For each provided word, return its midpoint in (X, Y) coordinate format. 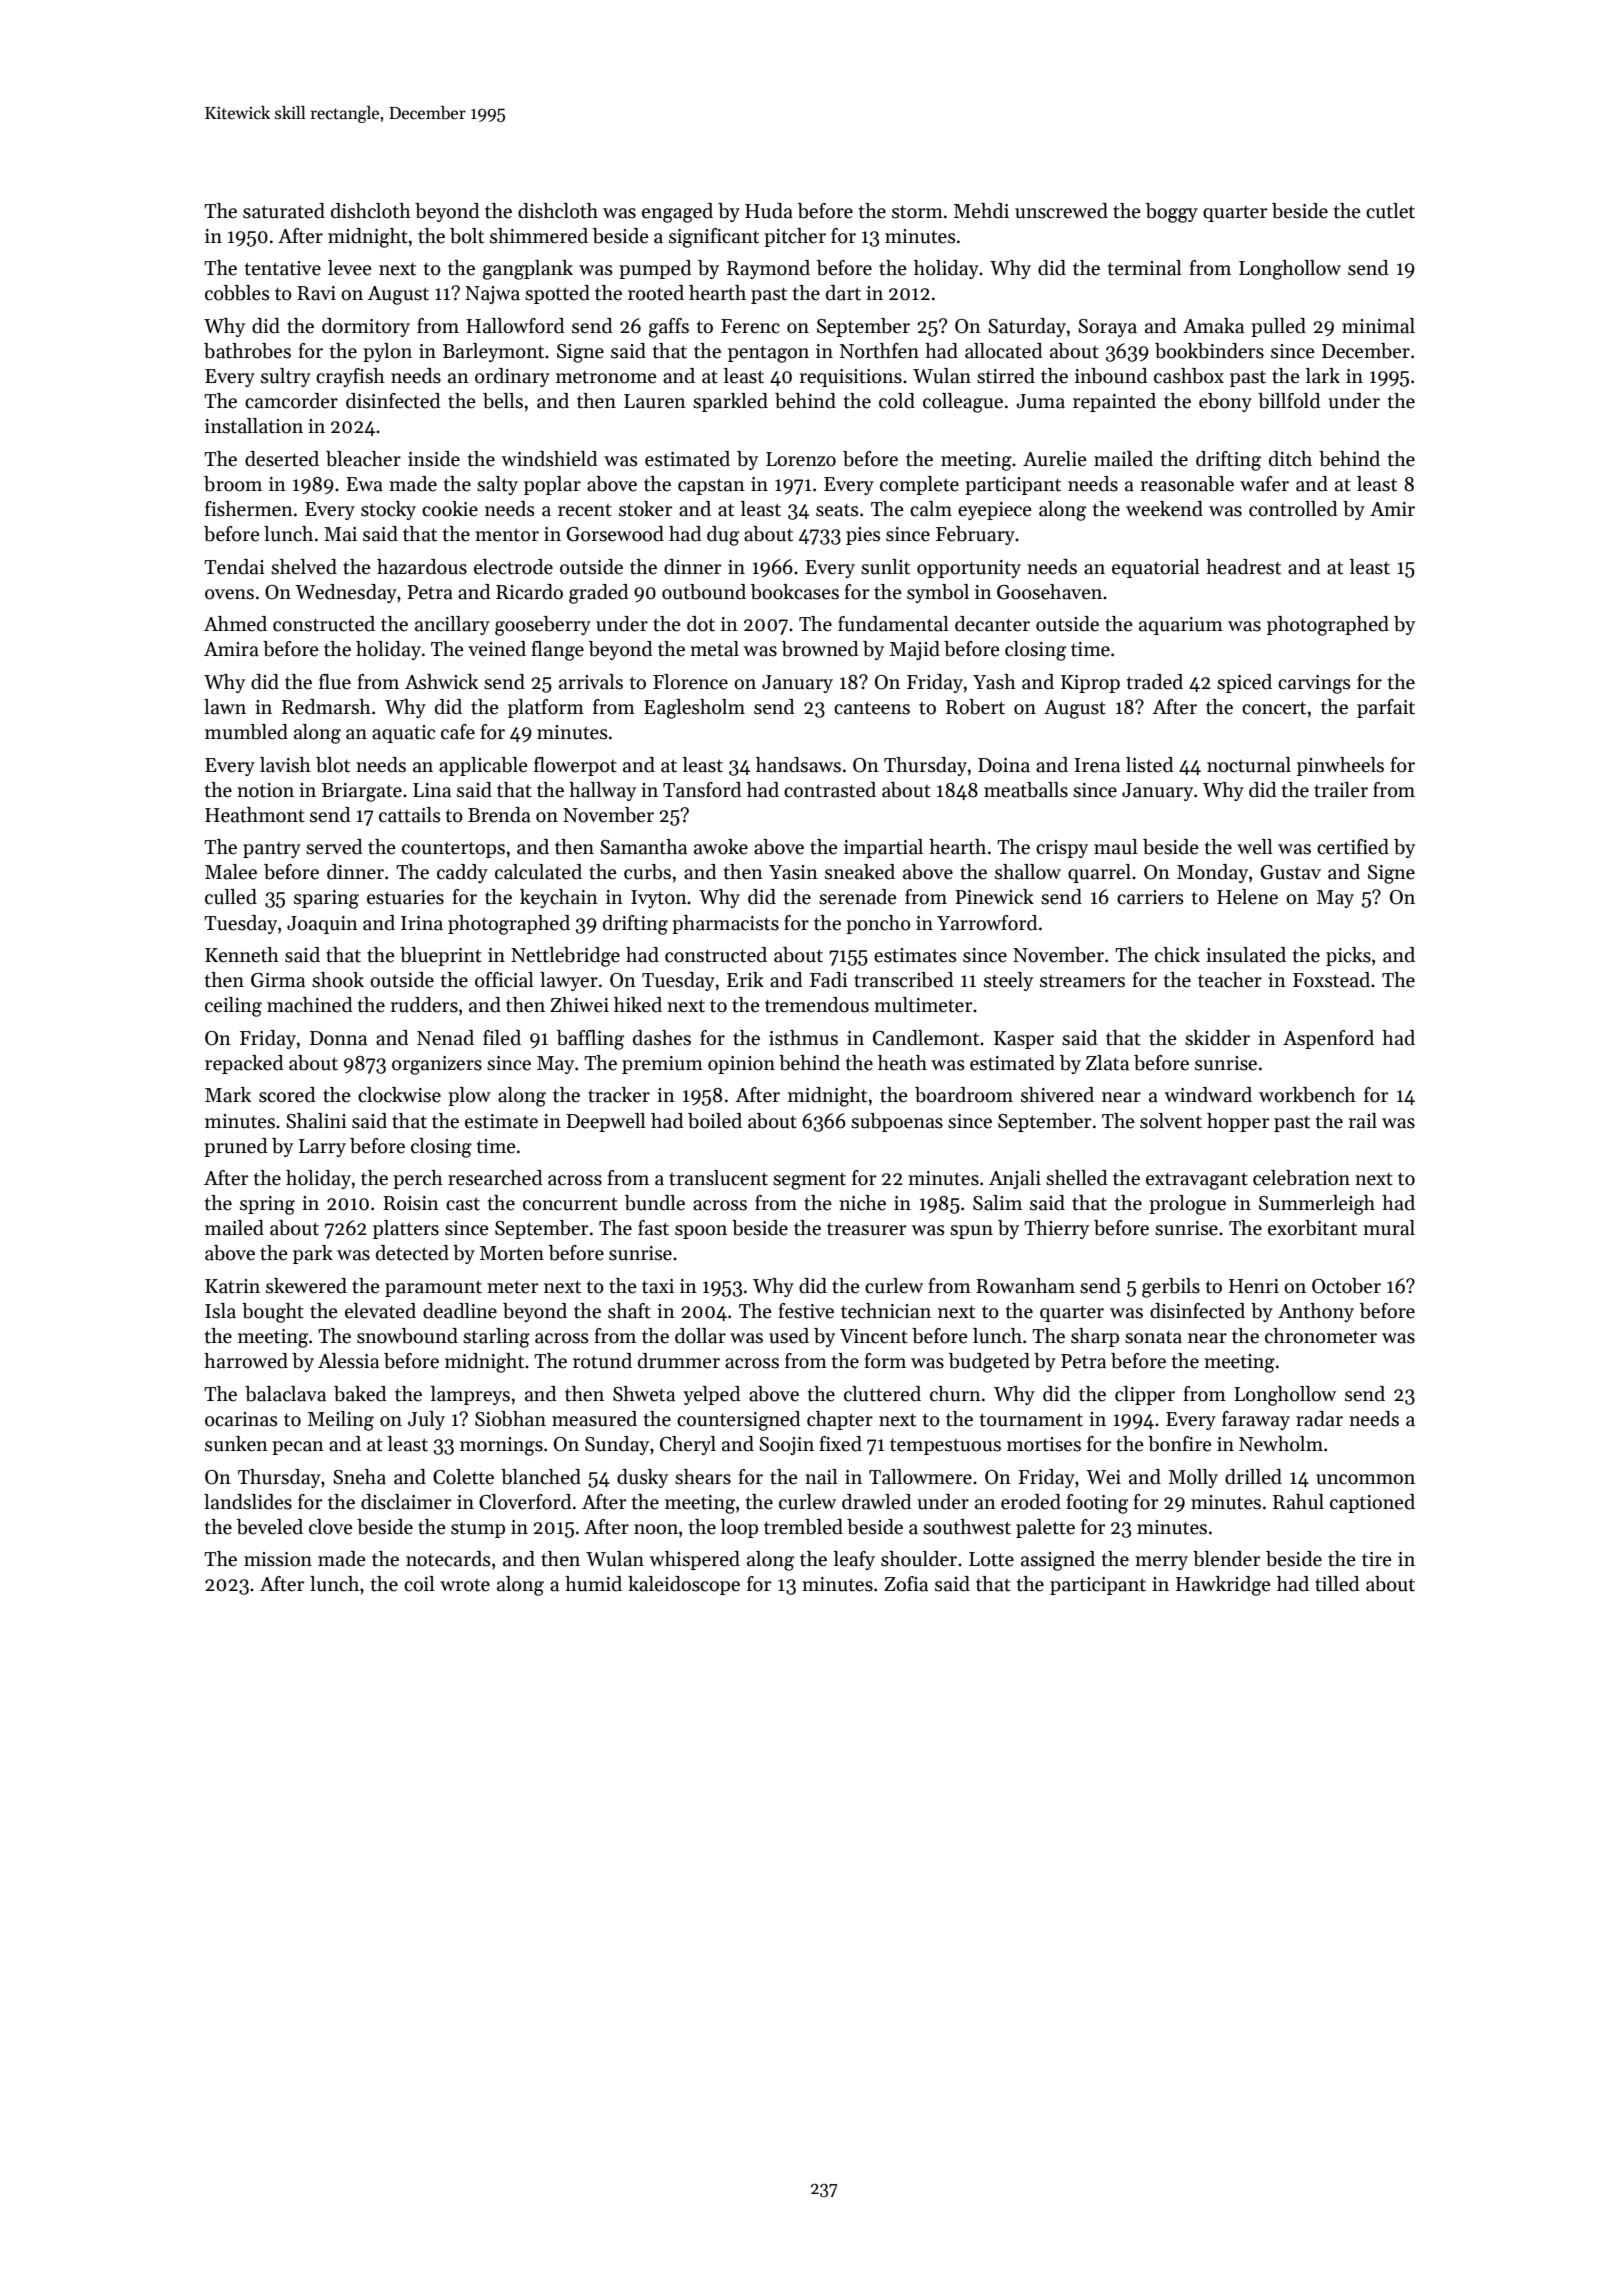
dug (723, 536)
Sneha (359, 1477)
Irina (422, 923)
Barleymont (493, 352)
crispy (1062, 849)
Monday (1212, 873)
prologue (1187, 1205)
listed (1150, 765)
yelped (712, 1395)
